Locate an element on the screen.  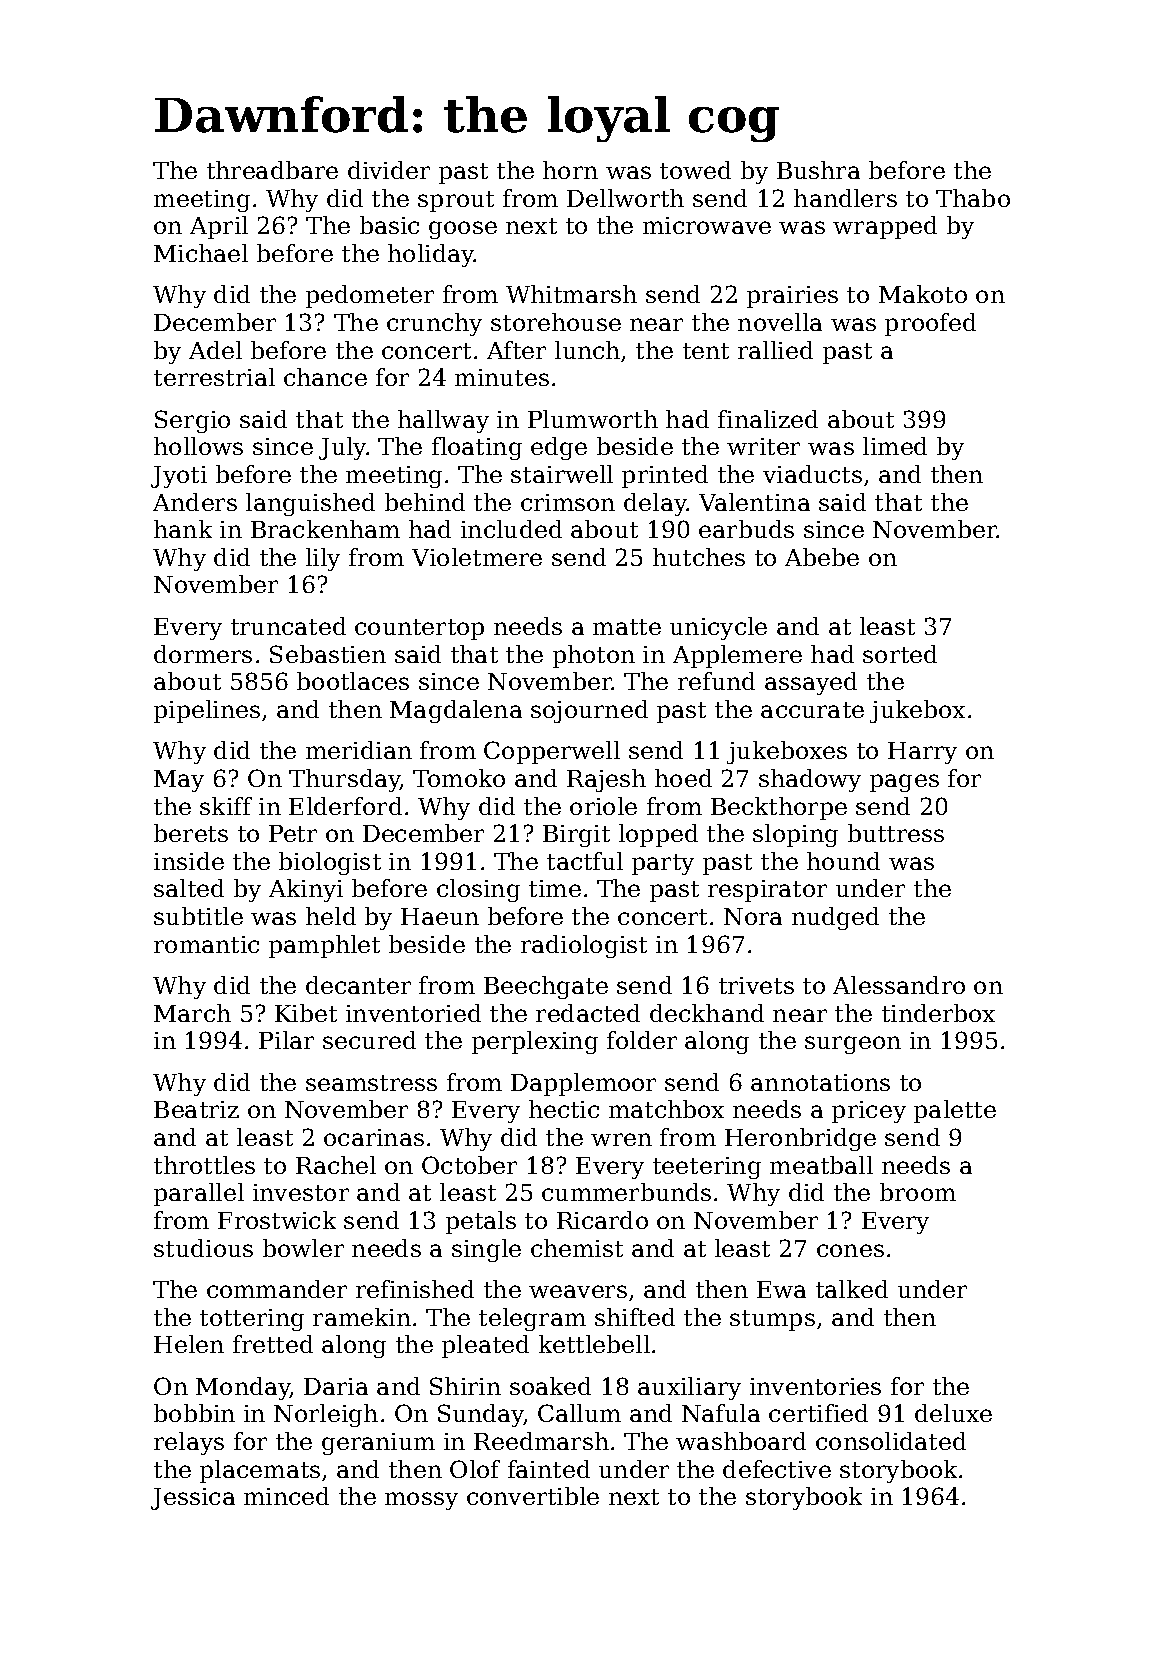
sorted is located at coordinates (900, 654).
